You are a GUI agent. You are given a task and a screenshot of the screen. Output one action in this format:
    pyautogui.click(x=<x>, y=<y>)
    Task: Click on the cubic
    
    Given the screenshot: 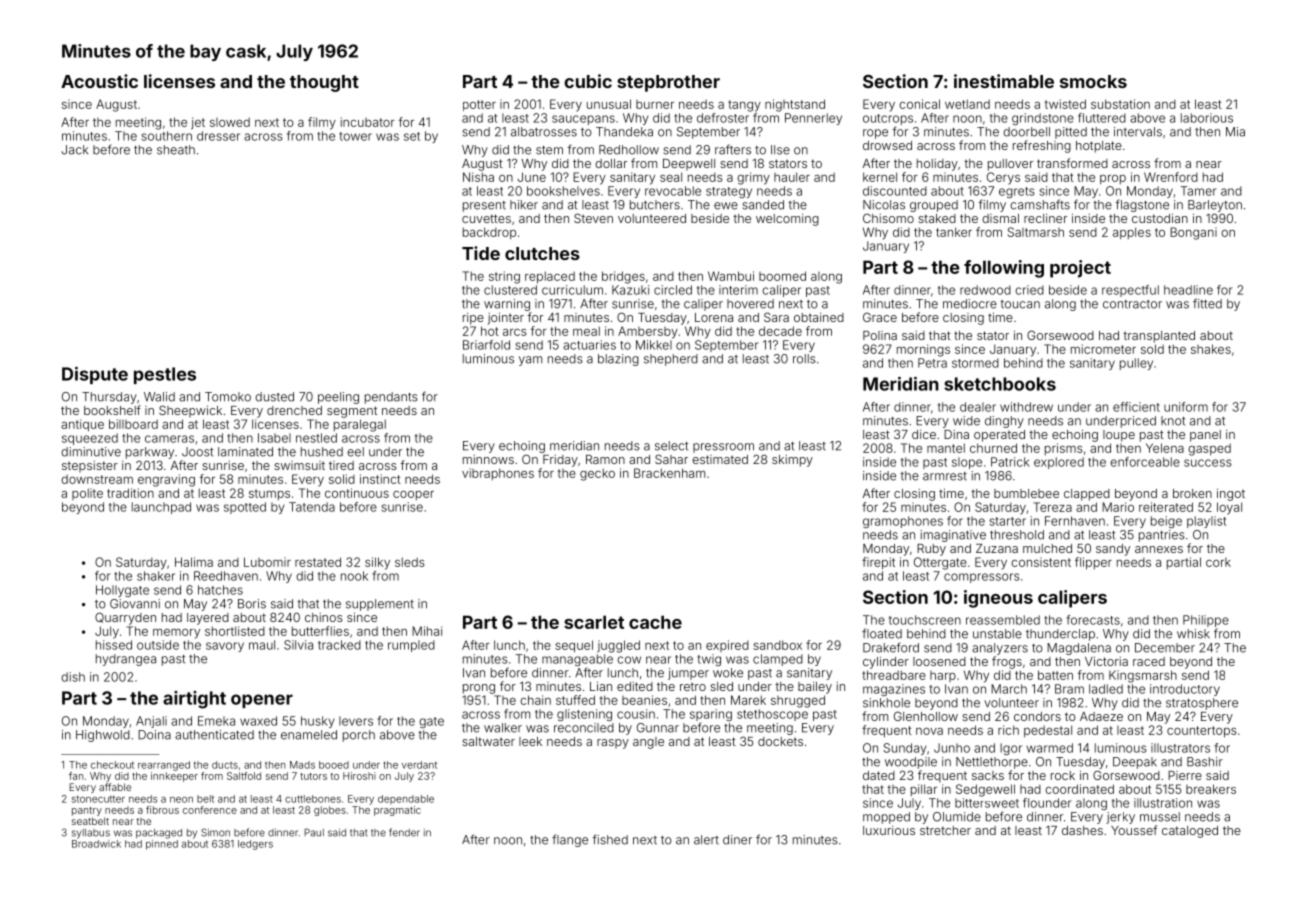 What is the action you would take?
    pyautogui.click(x=588, y=81)
